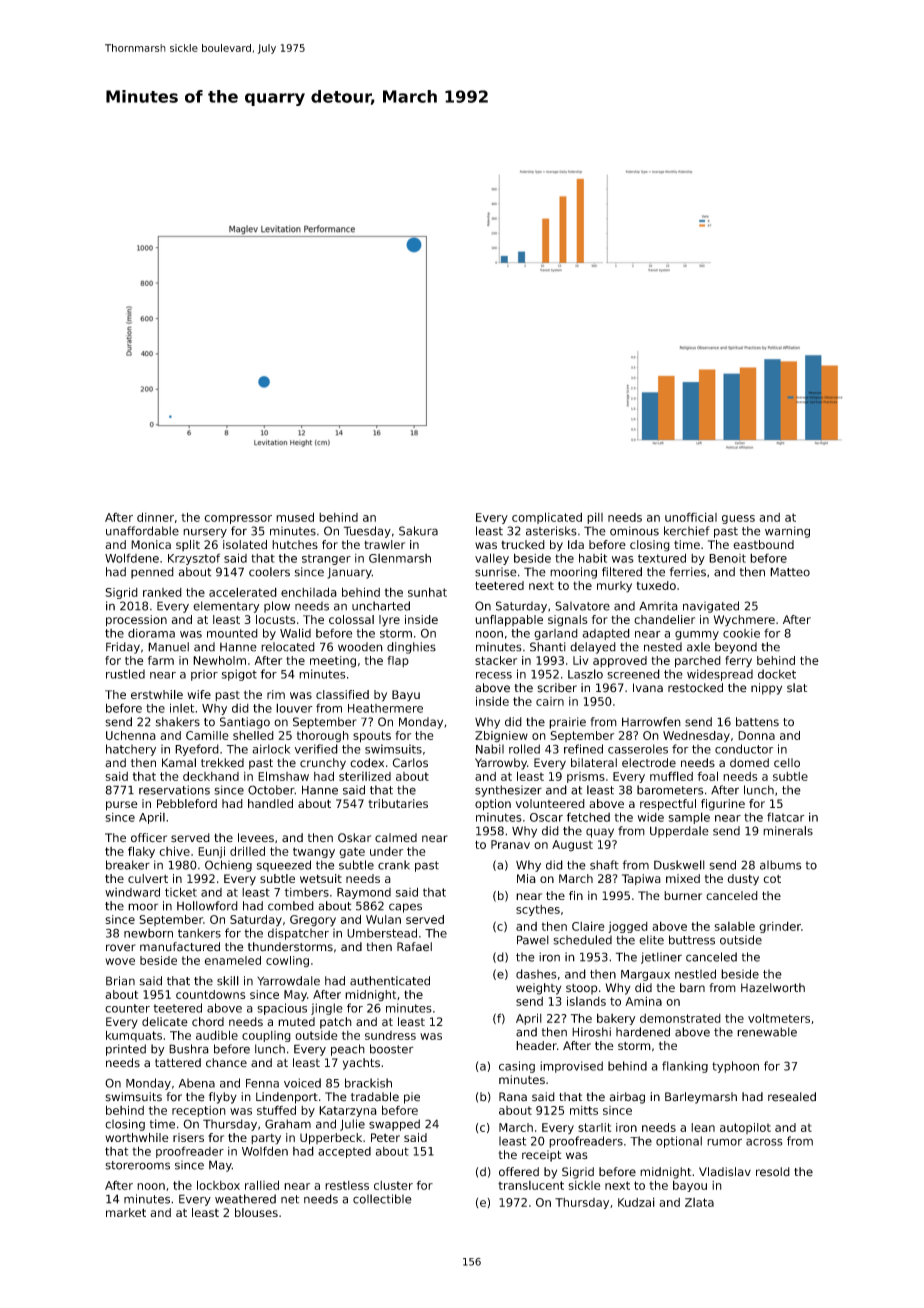  Describe the element at coordinates (174, 790) in the document. I see `reservations` at that location.
